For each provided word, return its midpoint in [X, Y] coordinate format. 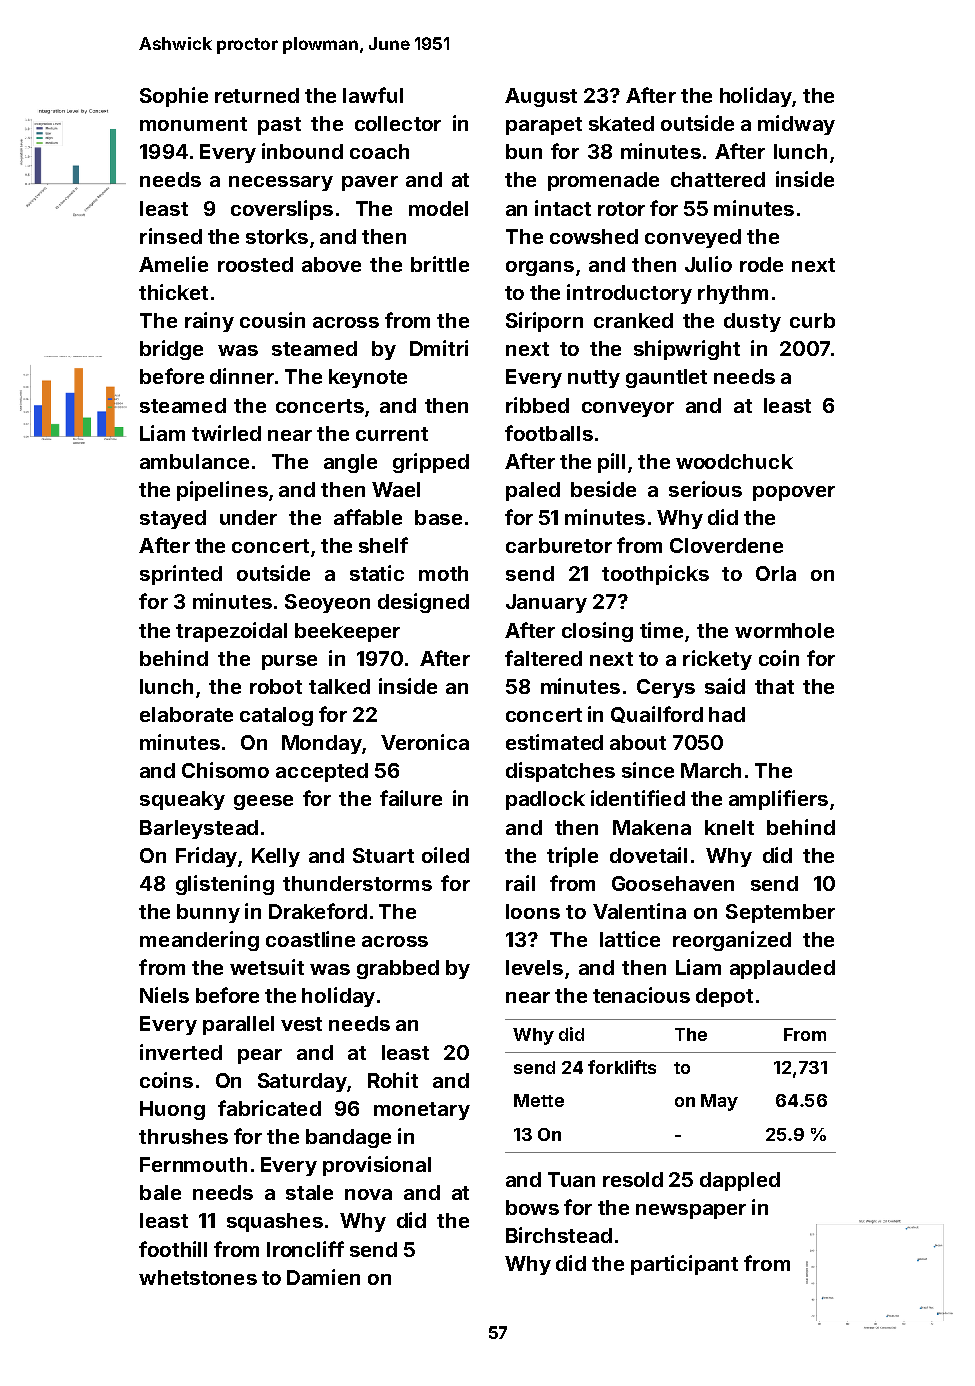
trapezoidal [231, 632]
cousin [272, 320]
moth [443, 573]
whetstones [198, 1277]
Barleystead [199, 829]
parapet [544, 126]
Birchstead [559, 1235]
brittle [440, 264]
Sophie [174, 97]
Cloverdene [726, 545]
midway [796, 125]
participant [684, 1265]
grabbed [398, 969]
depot [724, 997]
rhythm [733, 294]
